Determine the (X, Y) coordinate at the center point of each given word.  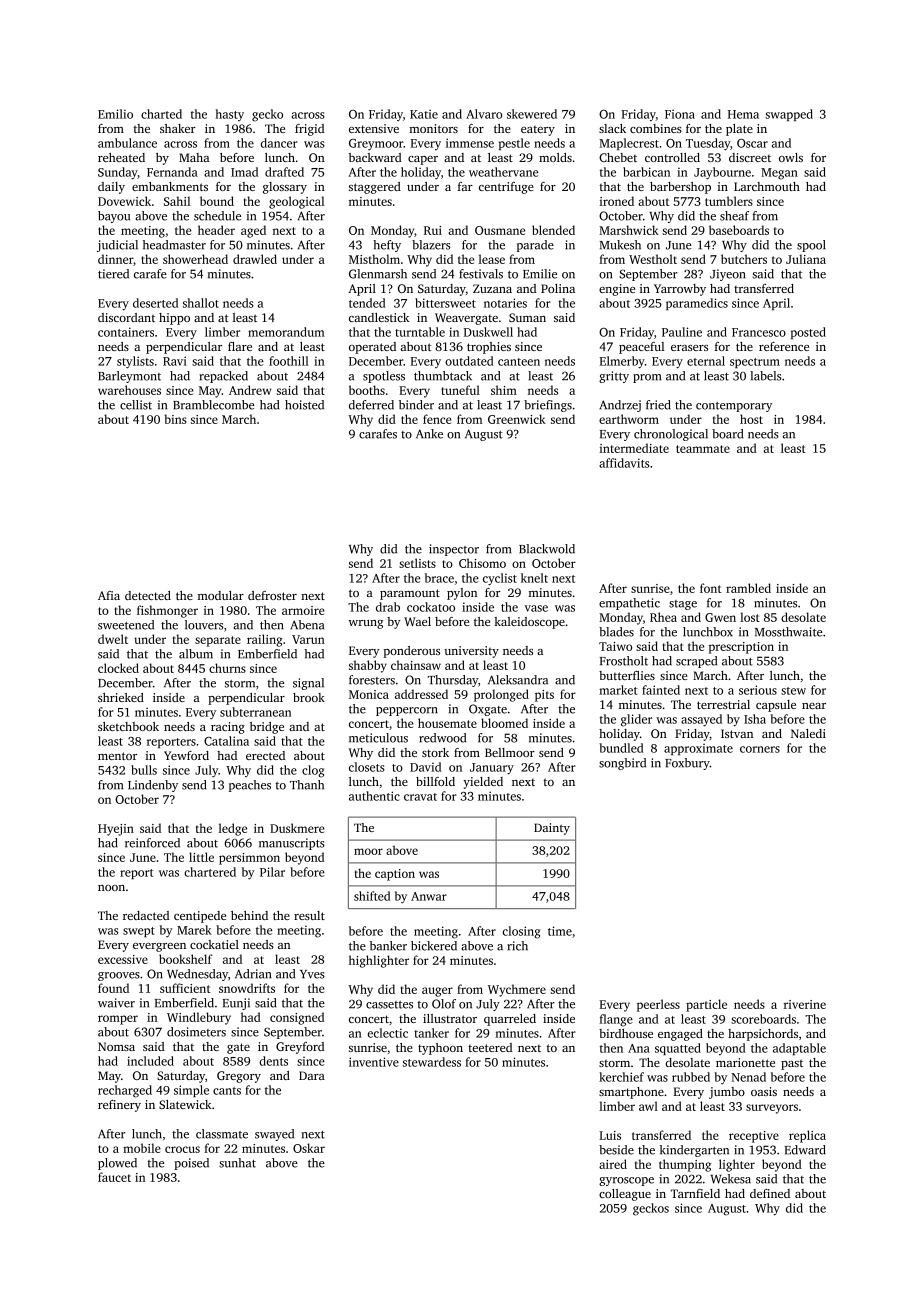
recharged (125, 1091)
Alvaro (484, 114)
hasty (230, 115)
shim (504, 390)
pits (544, 696)
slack (612, 128)
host (751, 419)
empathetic (629, 604)
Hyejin (116, 830)
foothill (289, 361)
